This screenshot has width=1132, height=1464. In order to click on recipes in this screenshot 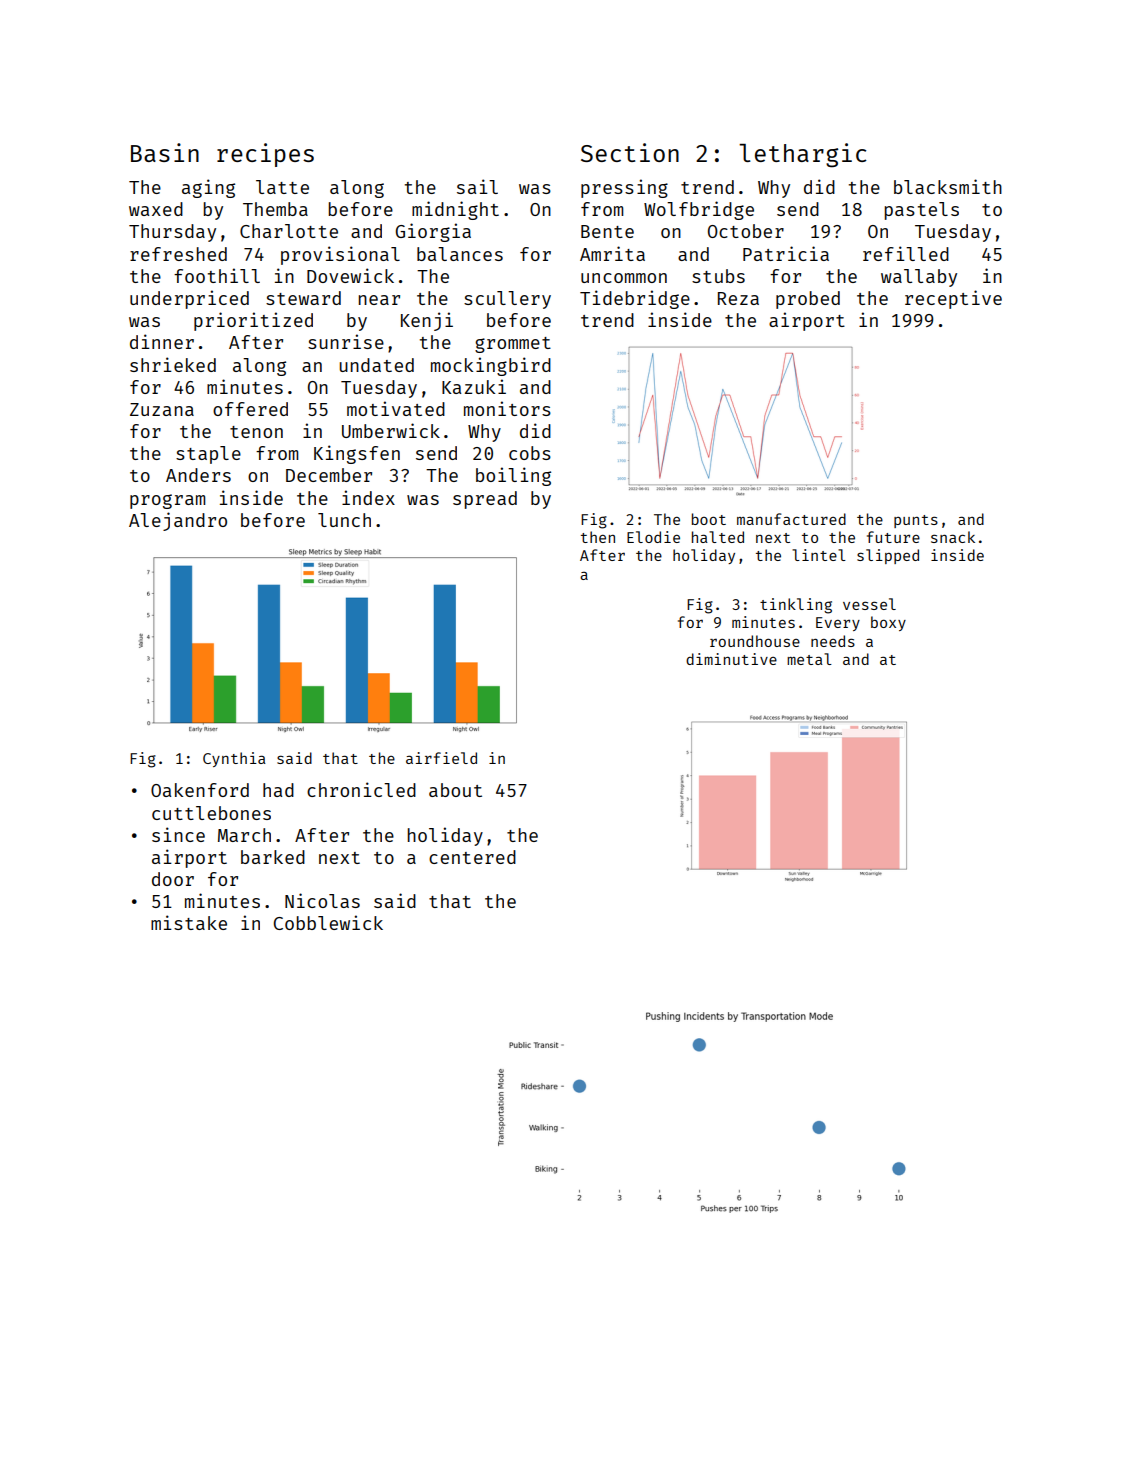, I will do `click(265, 155)`.
